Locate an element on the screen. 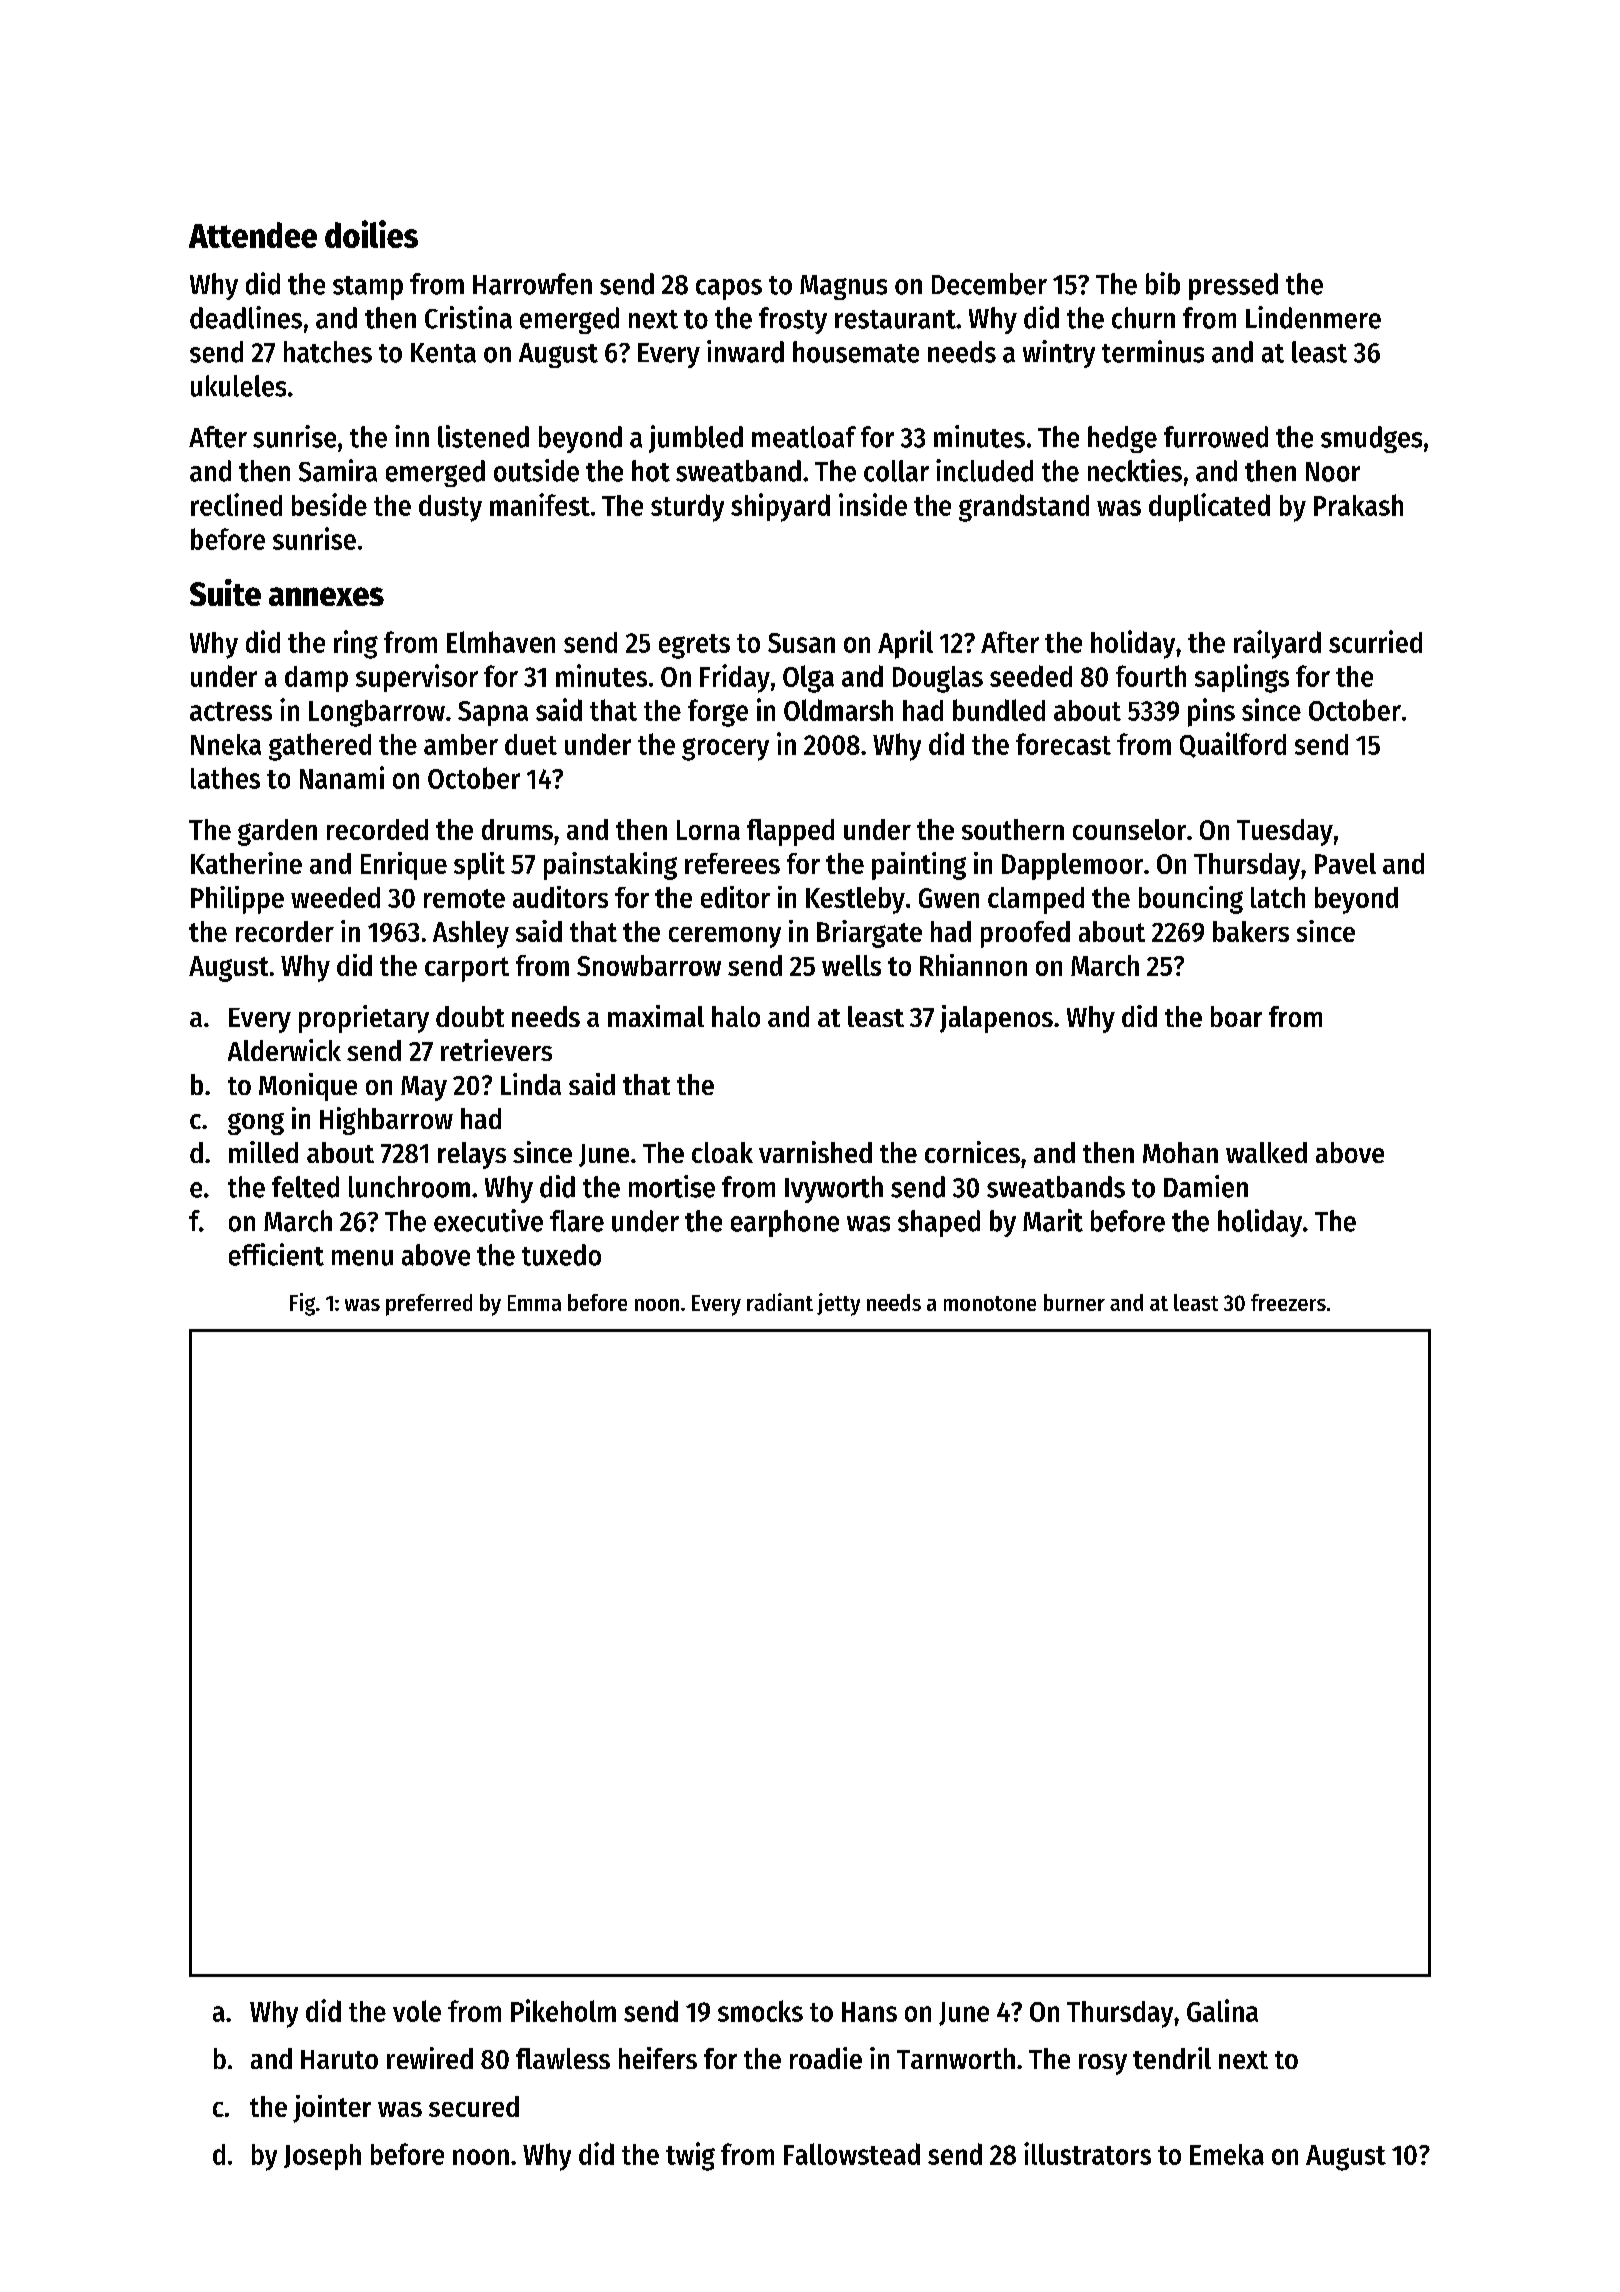 This screenshot has width=1620, height=2292. monotone is located at coordinates (990, 1303).
